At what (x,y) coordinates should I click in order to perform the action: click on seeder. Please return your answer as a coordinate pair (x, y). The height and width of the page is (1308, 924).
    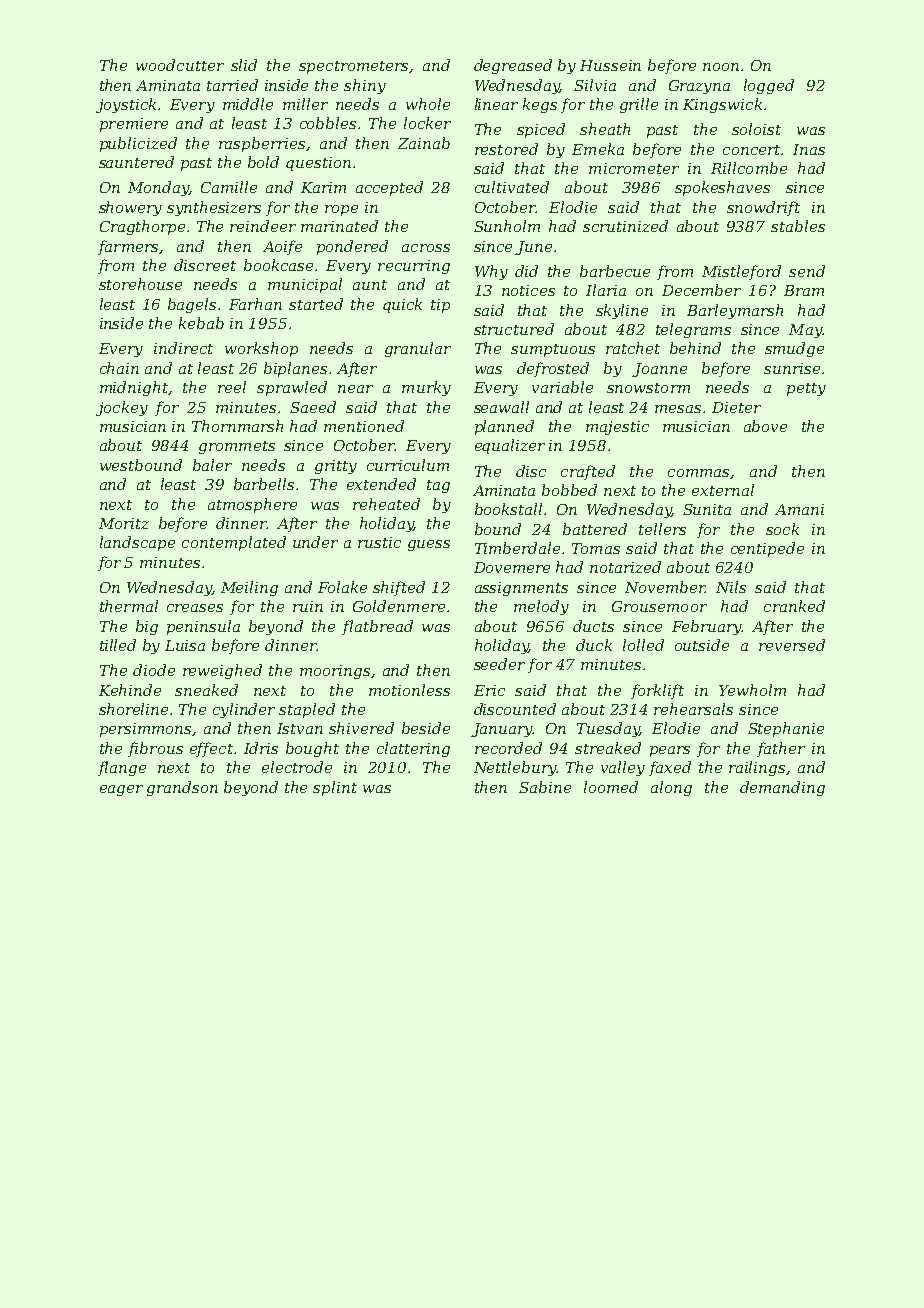
    Looking at the image, I should click on (499, 664).
